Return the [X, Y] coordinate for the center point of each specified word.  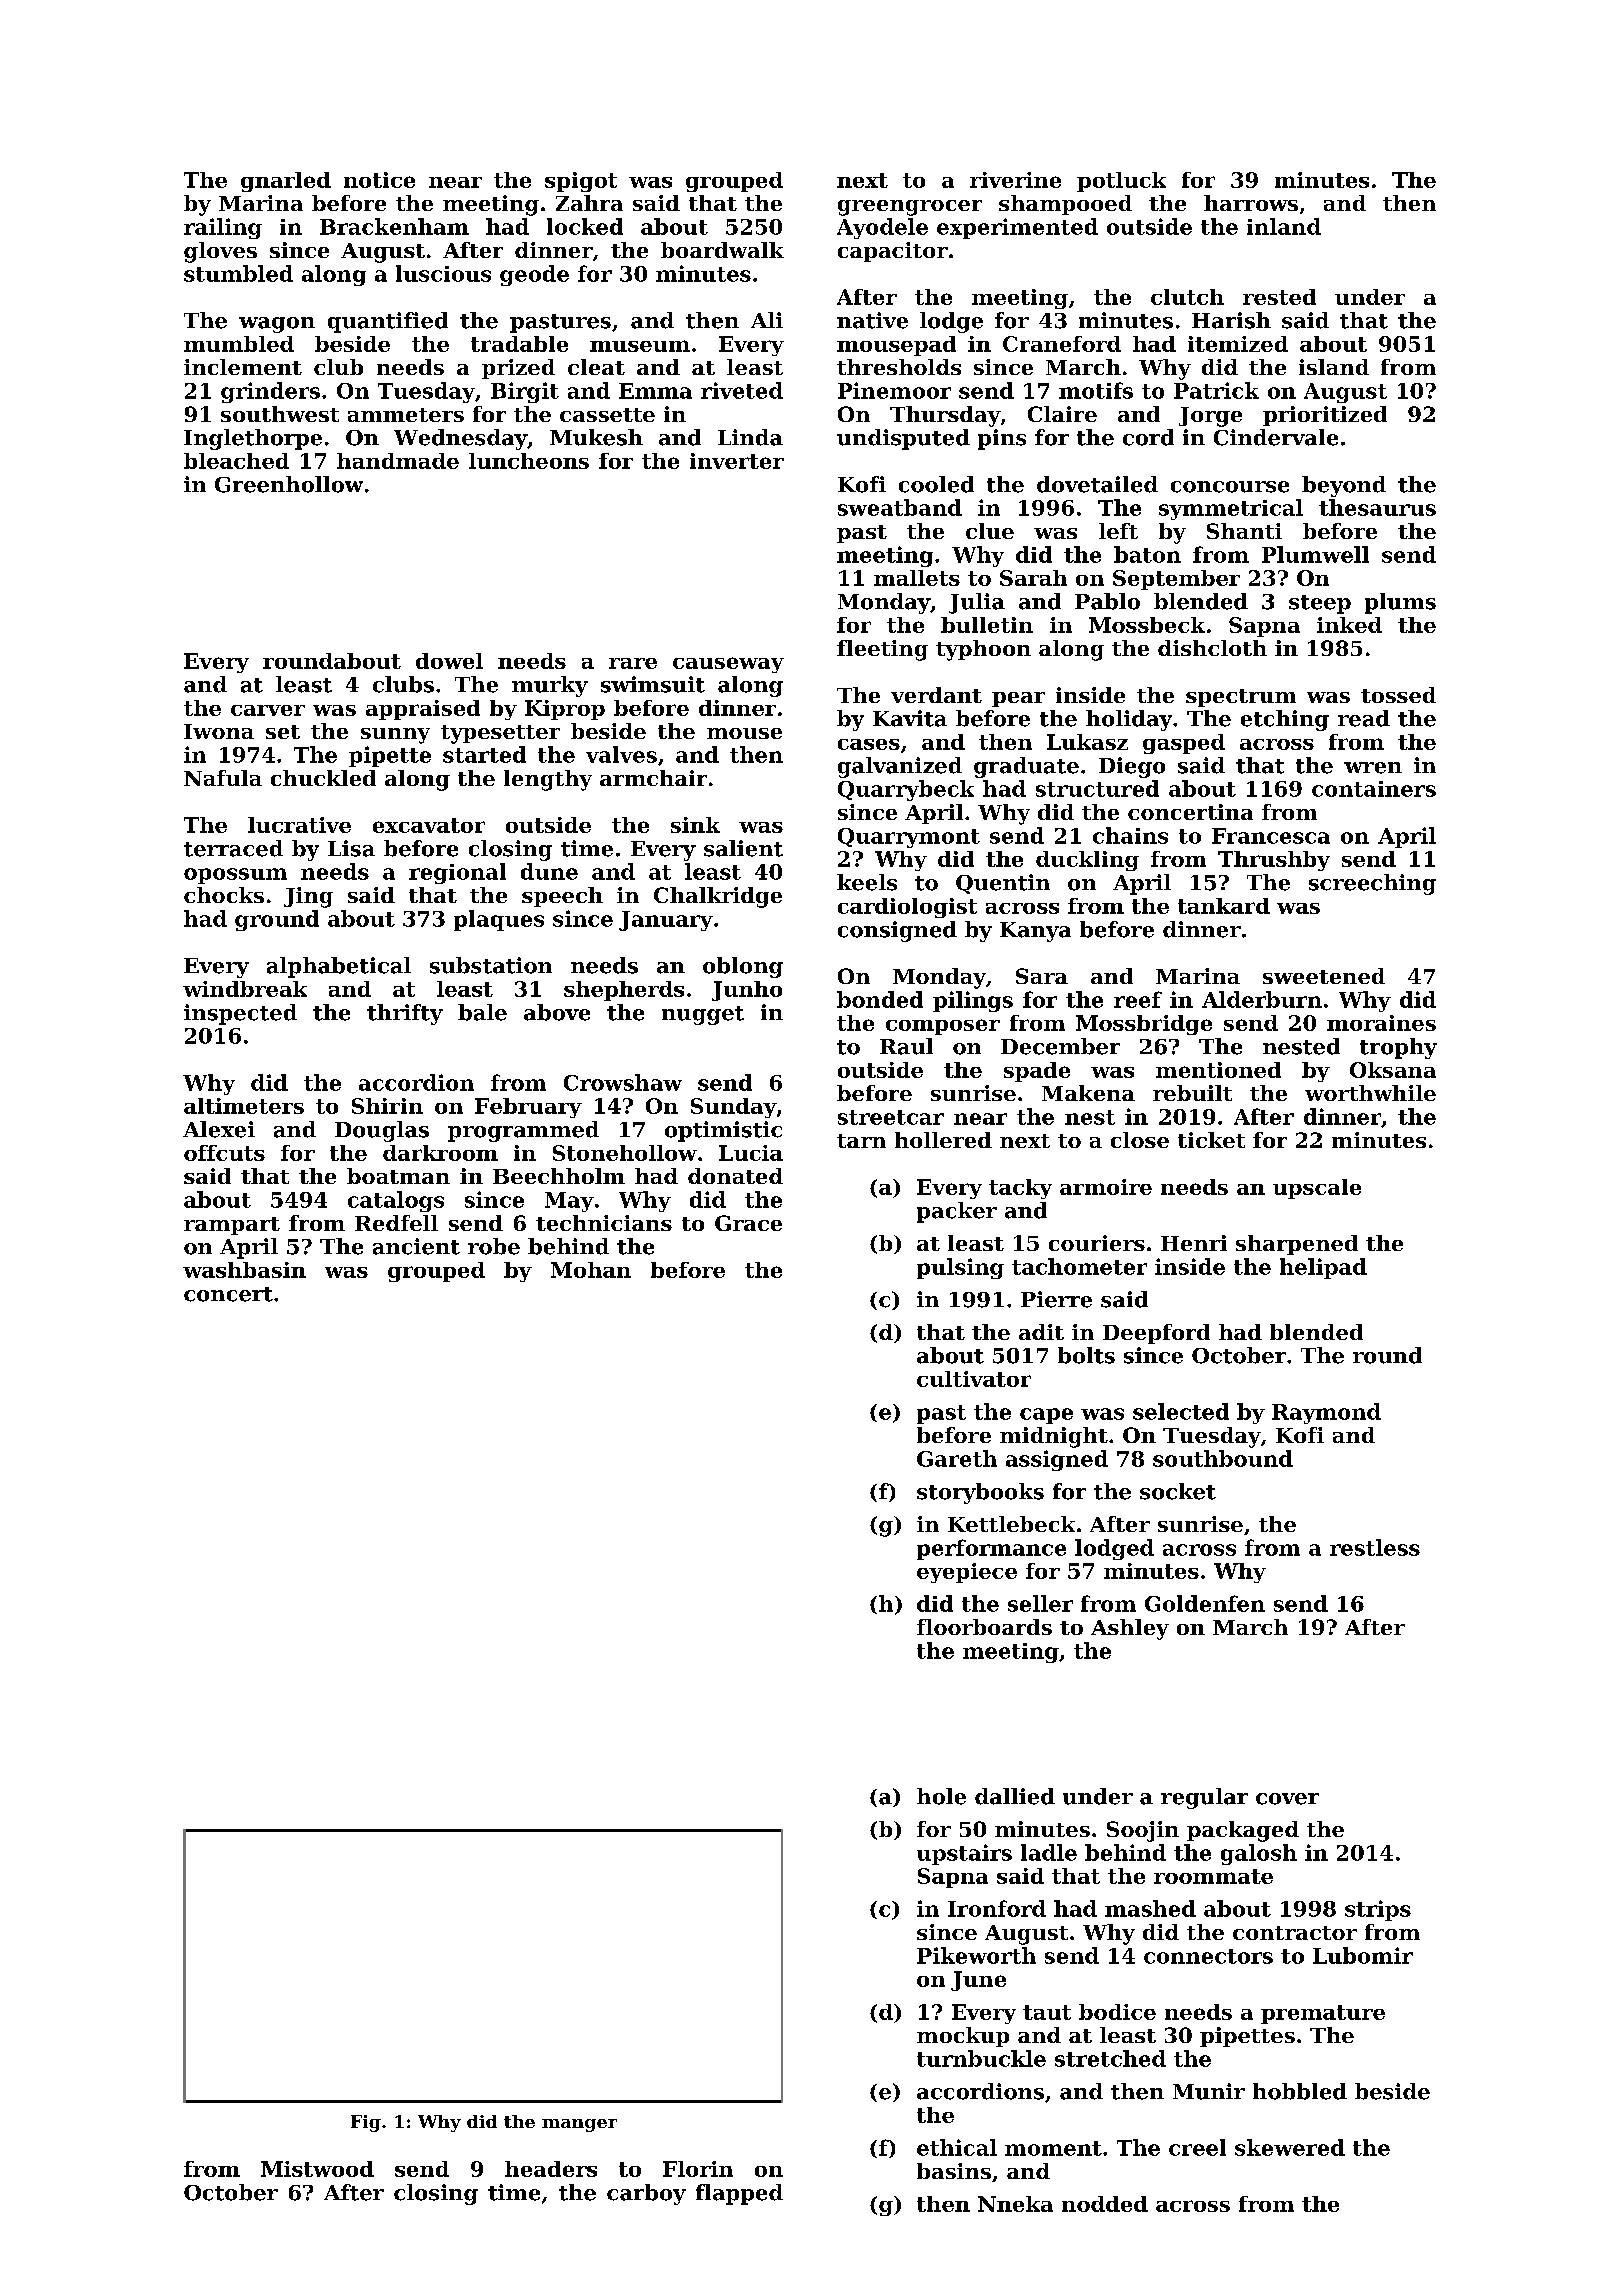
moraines [1381, 1023]
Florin [698, 2169]
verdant [936, 695]
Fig [366, 2123]
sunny [395, 736]
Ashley [1130, 1629]
